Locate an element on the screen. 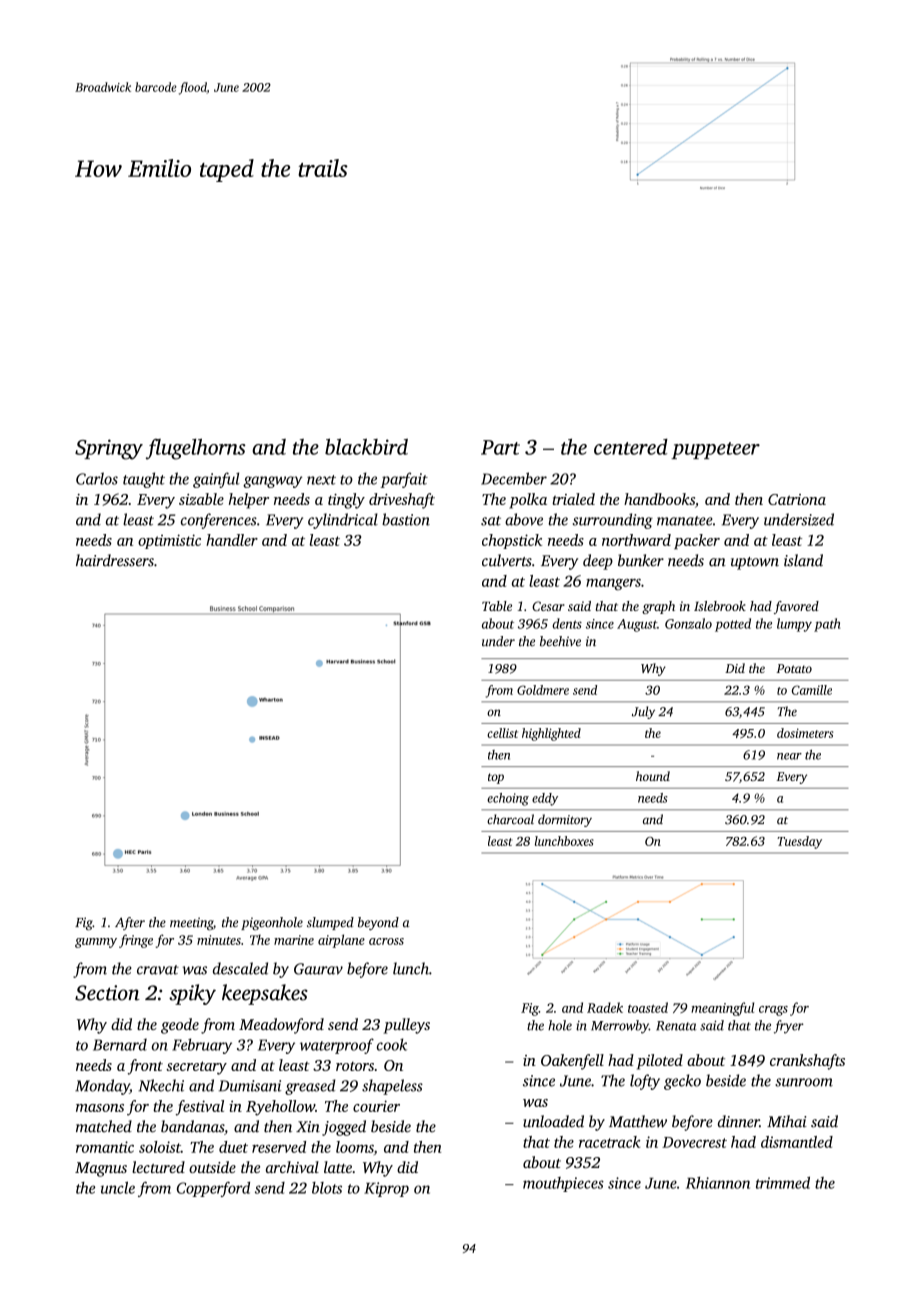 Image resolution: width=924 pixels, height=1311 pixels. Springy is located at coordinates (109, 449).
